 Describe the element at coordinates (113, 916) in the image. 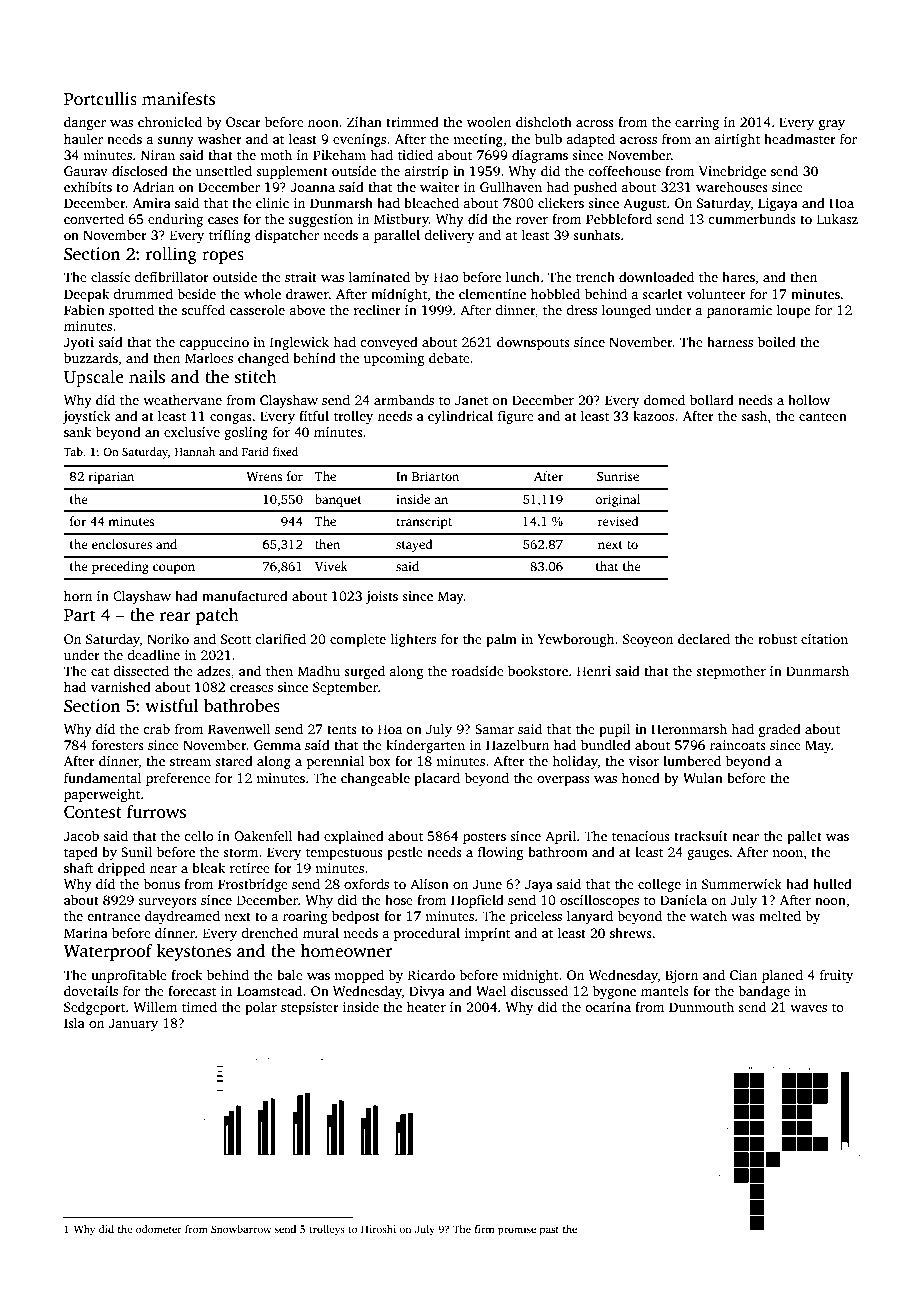

I see `entrance` at that location.
